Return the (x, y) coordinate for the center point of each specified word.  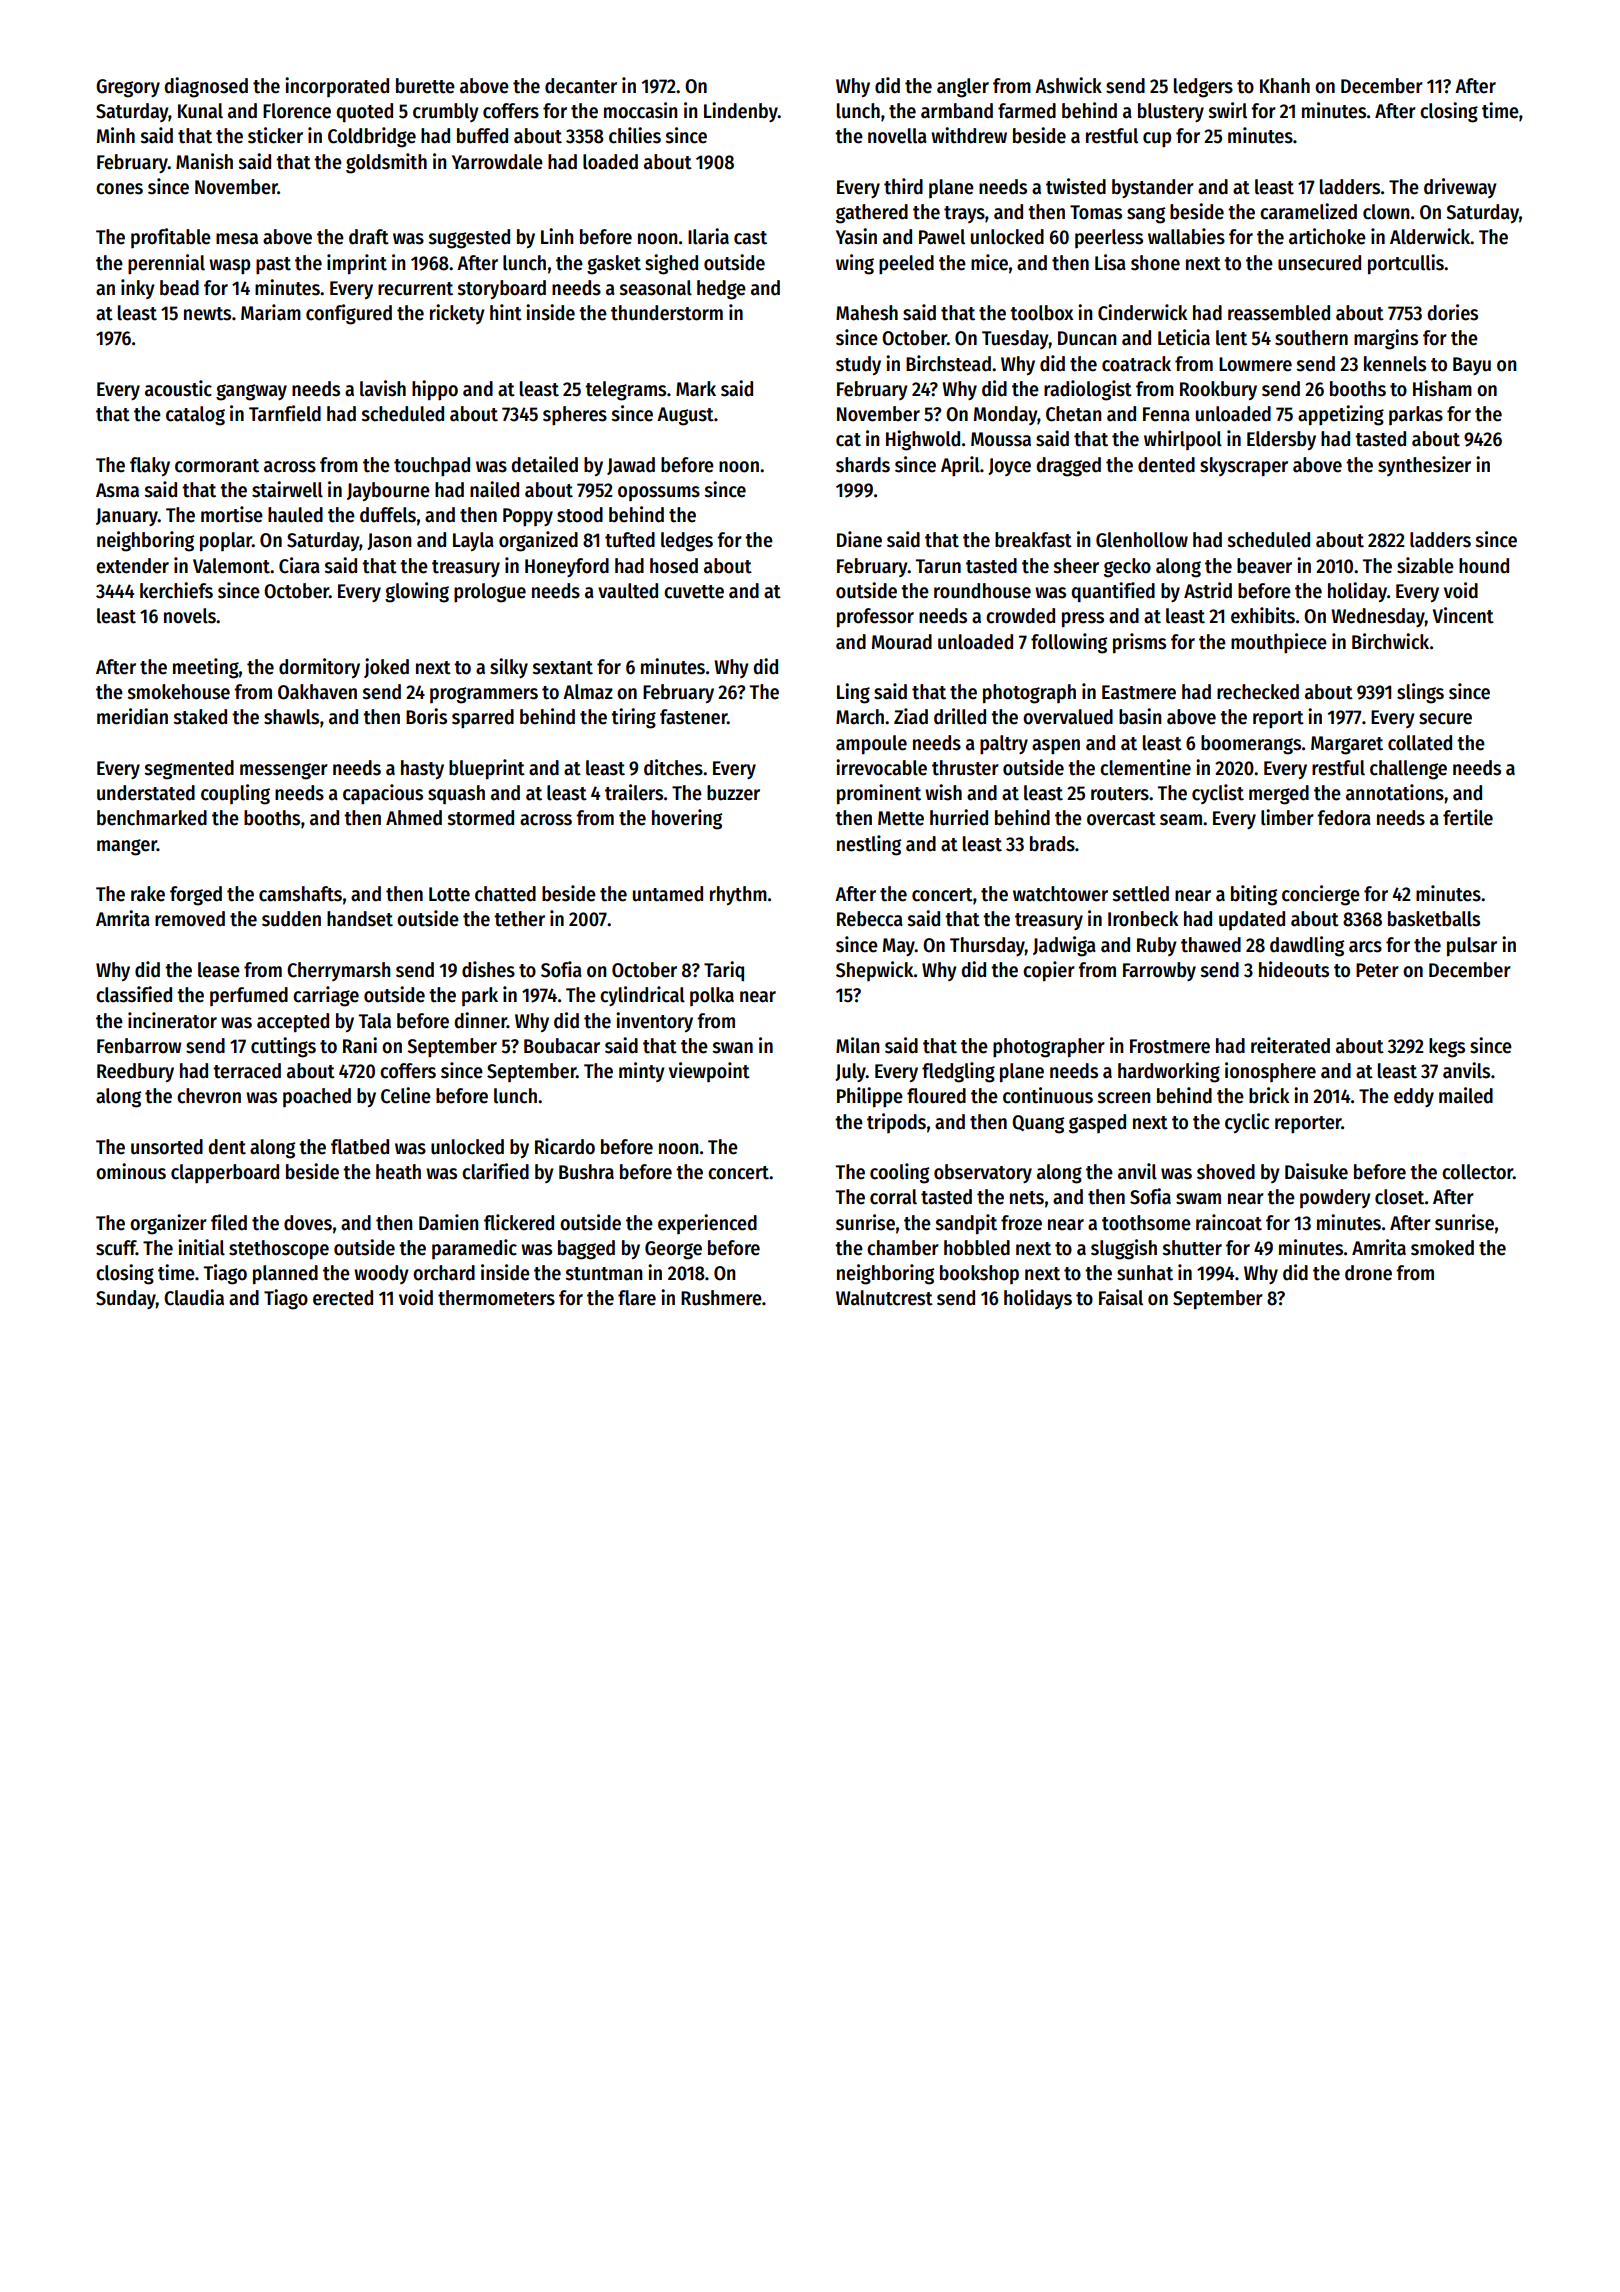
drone (1368, 1273)
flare (637, 1298)
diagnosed (206, 87)
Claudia (194, 1297)
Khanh (1285, 86)
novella (897, 136)
